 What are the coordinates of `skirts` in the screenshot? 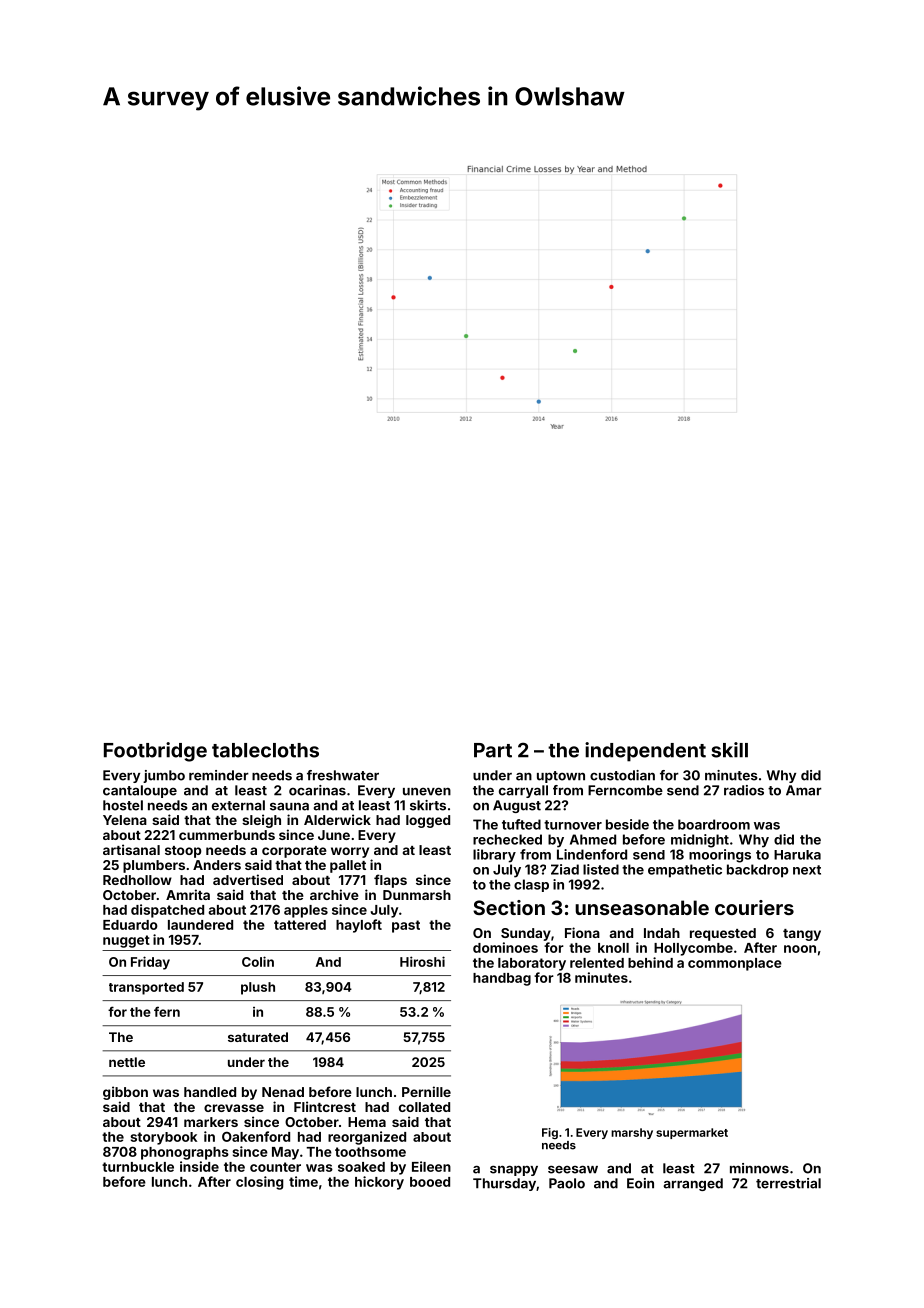 It's located at (428, 805).
